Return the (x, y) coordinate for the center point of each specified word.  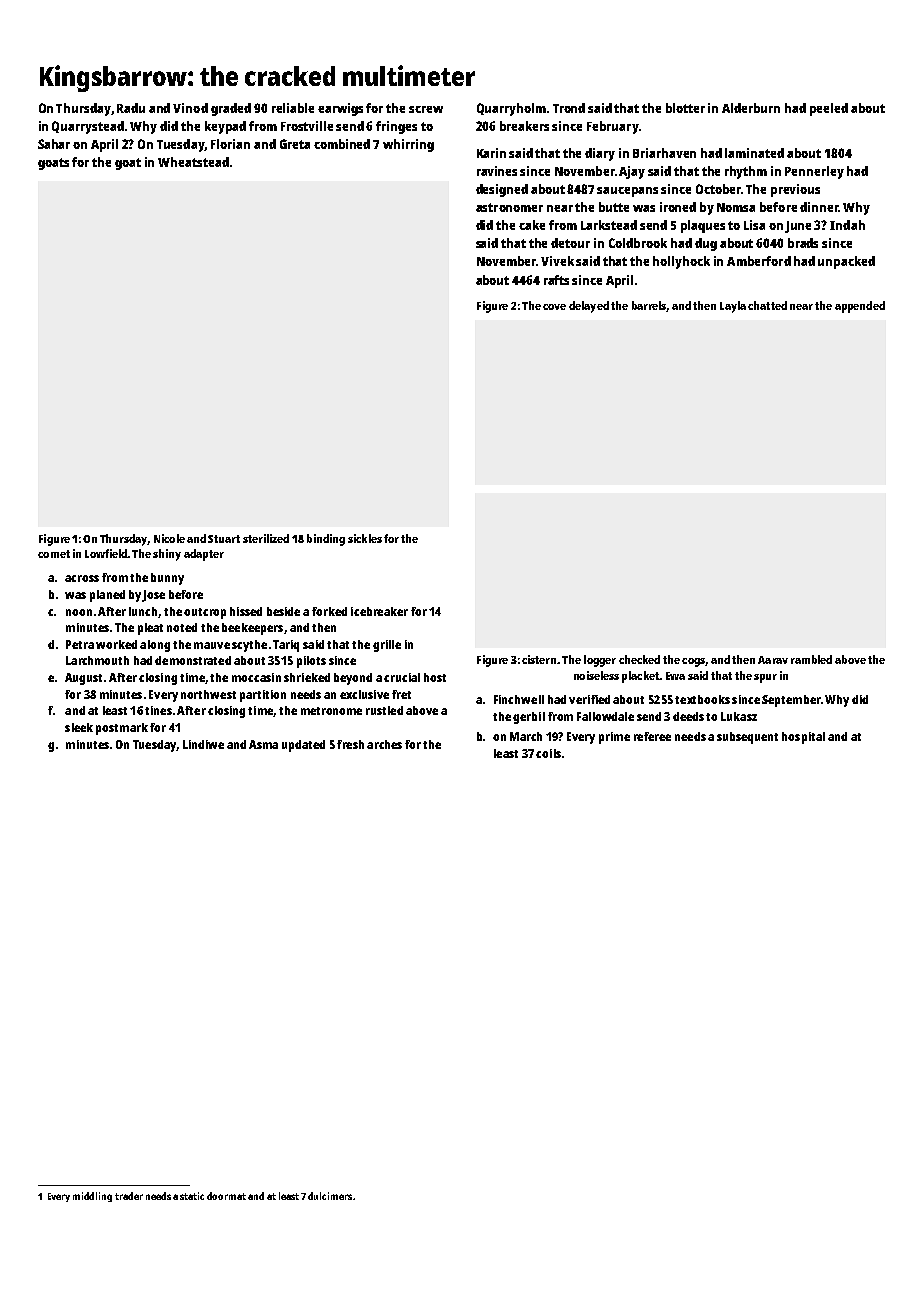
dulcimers (330, 1196)
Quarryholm (511, 109)
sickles (365, 538)
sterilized (266, 538)
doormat (226, 1196)
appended (860, 307)
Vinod (190, 108)
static (192, 1196)
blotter (685, 108)
